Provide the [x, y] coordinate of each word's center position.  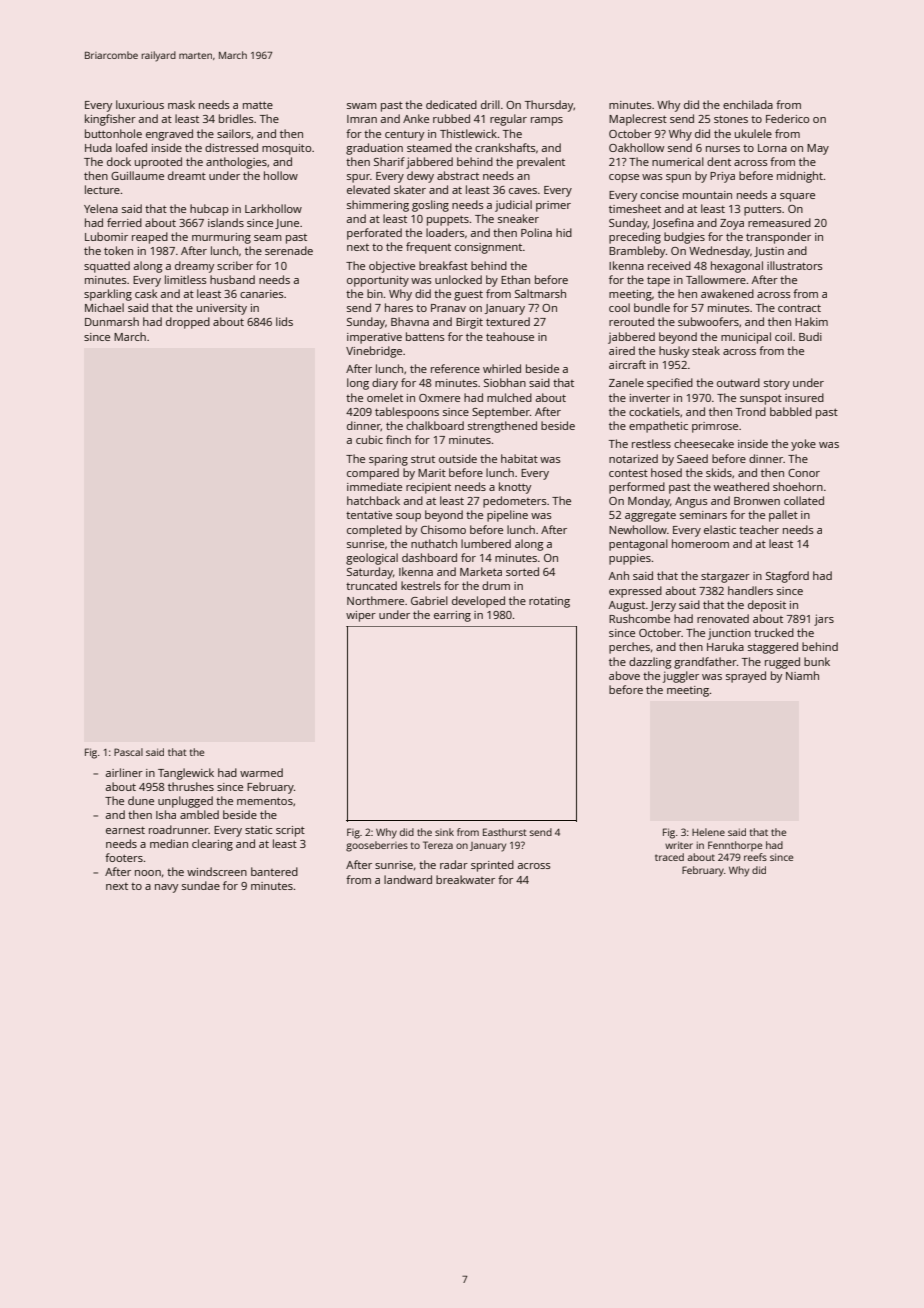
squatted [107, 267]
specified [670, 384]
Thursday [549, 106]
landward [408, 879]
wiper [361, 616]
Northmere [375, 600]
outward [738, 382]
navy [166, 888]
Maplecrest [638, 120]
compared [373, 474]
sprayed [746, 677]
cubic [369, 439]
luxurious [140, 104]
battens [425, 336]
